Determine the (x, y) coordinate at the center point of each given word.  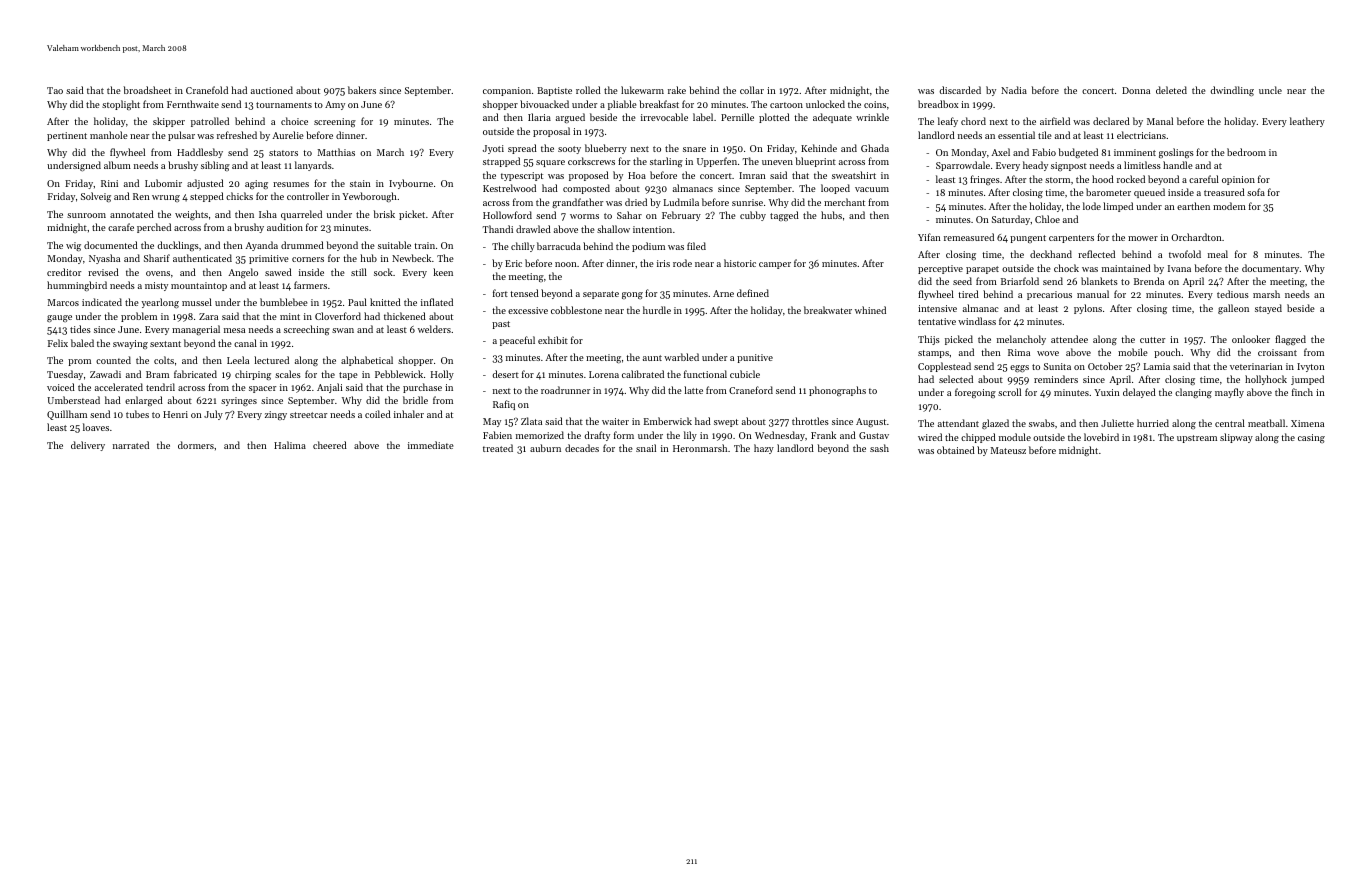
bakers (362, 90)
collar (752, 90)
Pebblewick (399, 374)
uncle (1270, 90)
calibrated (643, 374)
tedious (1233, 294)
